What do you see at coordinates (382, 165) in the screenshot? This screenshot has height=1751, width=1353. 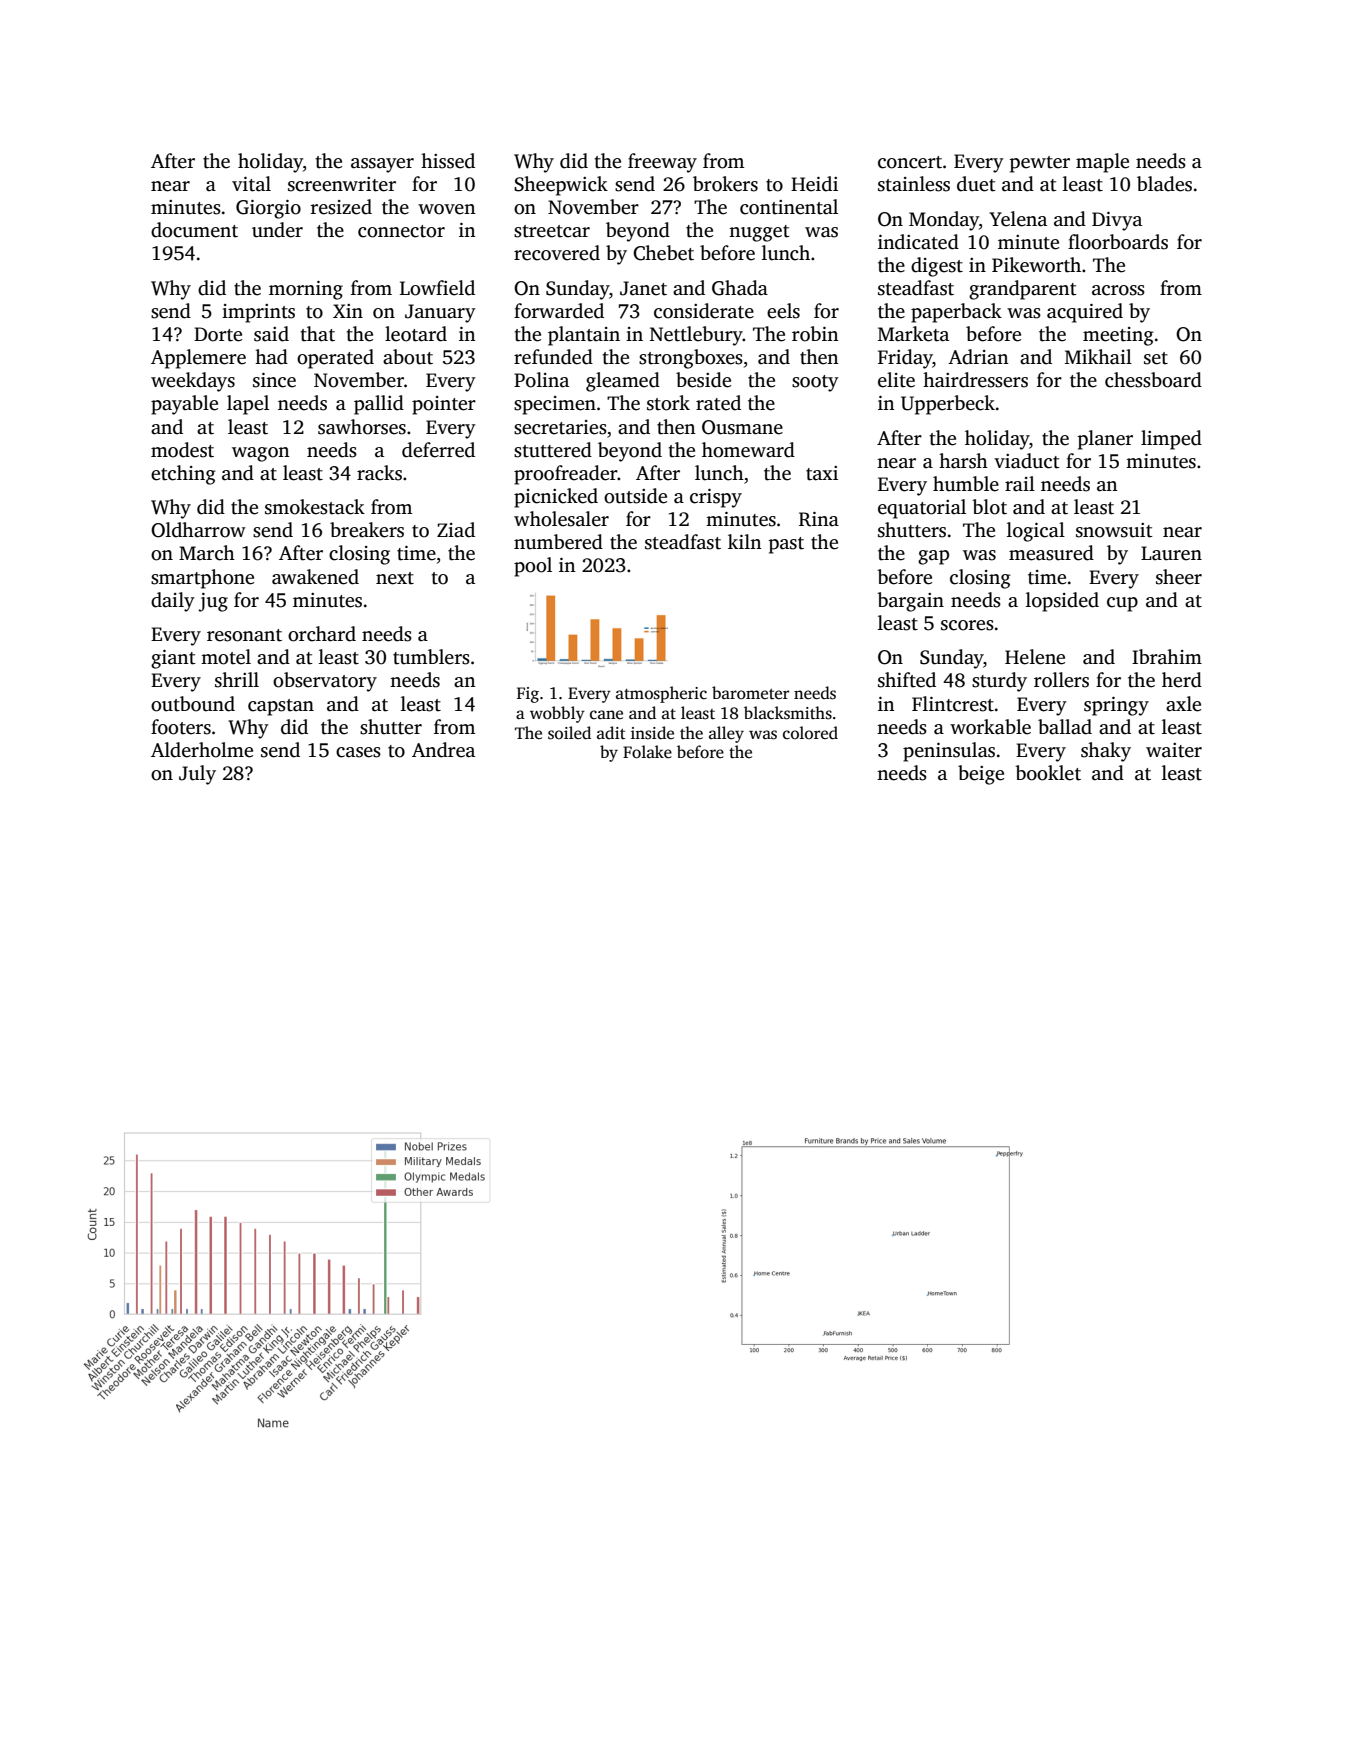 I see `assayer` at bounding box center [382, 165].
